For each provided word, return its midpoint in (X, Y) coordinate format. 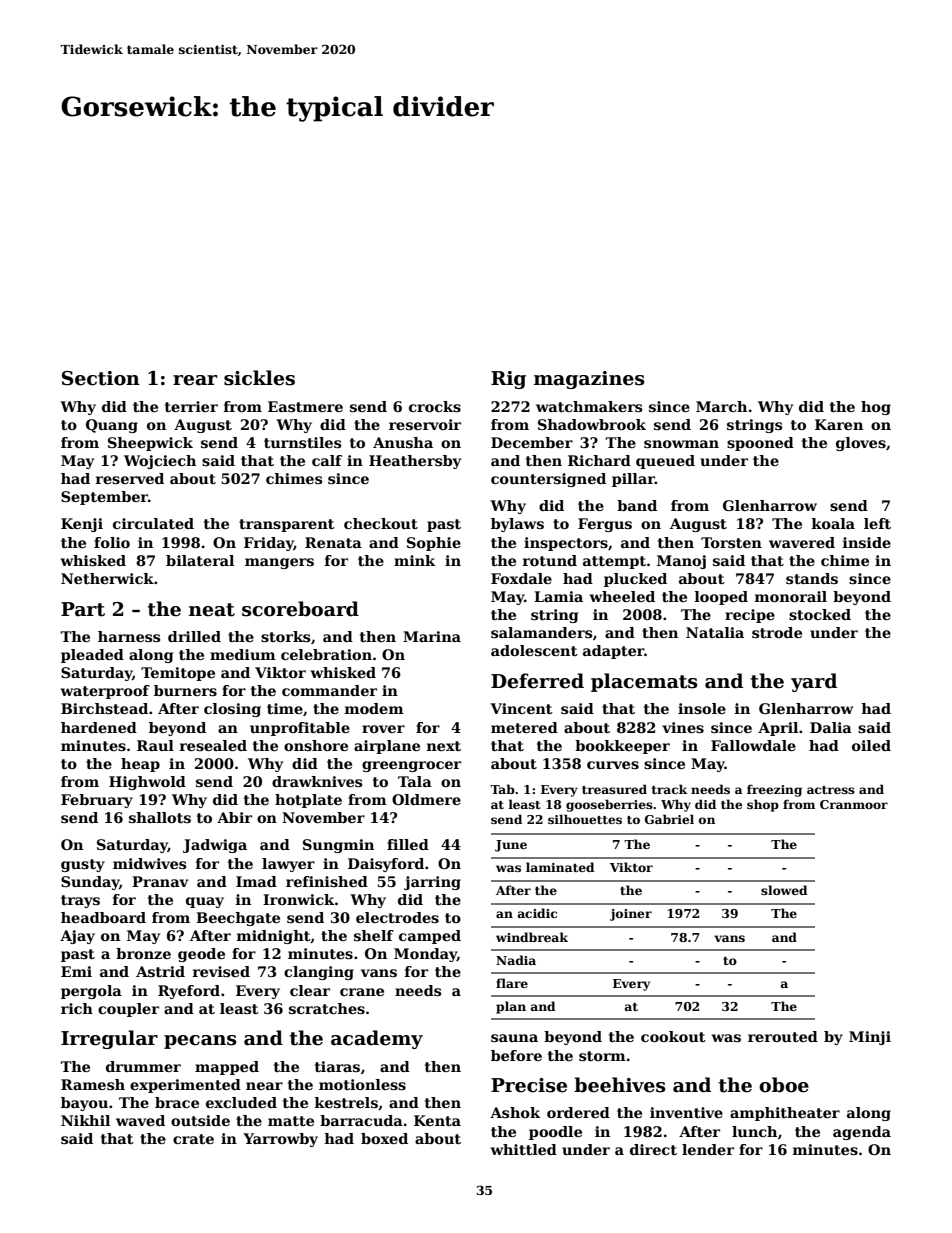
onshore (316, 745)
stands (812, 578)
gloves (861, 444)
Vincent (521, 708)
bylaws (517, 525)
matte (291, 1121)
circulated (153, 523)
